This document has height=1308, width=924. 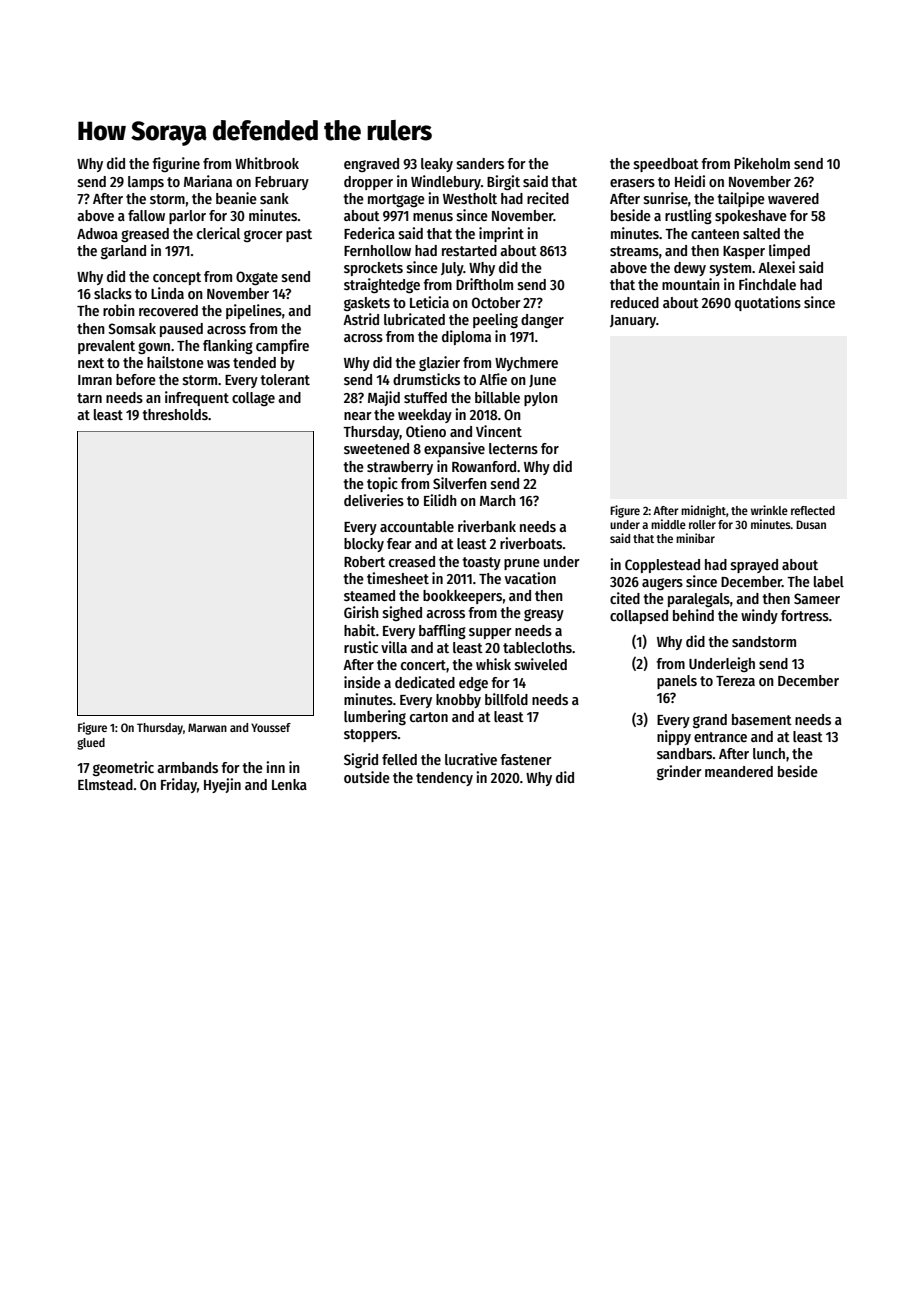 What do you see at coordinates (497, 397) in the document?
I see `billable` at bounding box center [497, 397].
